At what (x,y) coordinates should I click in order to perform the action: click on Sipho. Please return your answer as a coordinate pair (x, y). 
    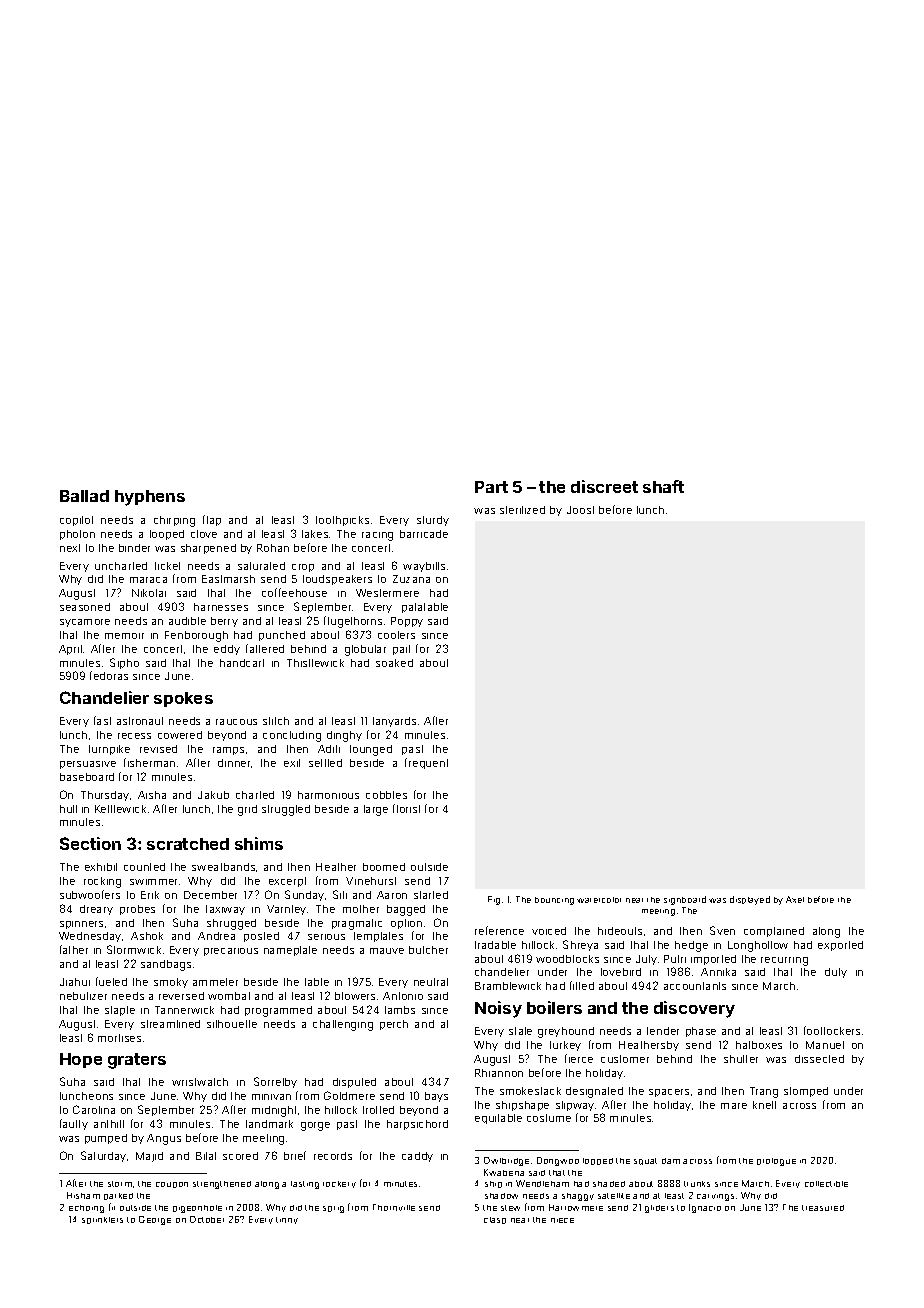
    Looking at the image, I should click on (124, 663).
